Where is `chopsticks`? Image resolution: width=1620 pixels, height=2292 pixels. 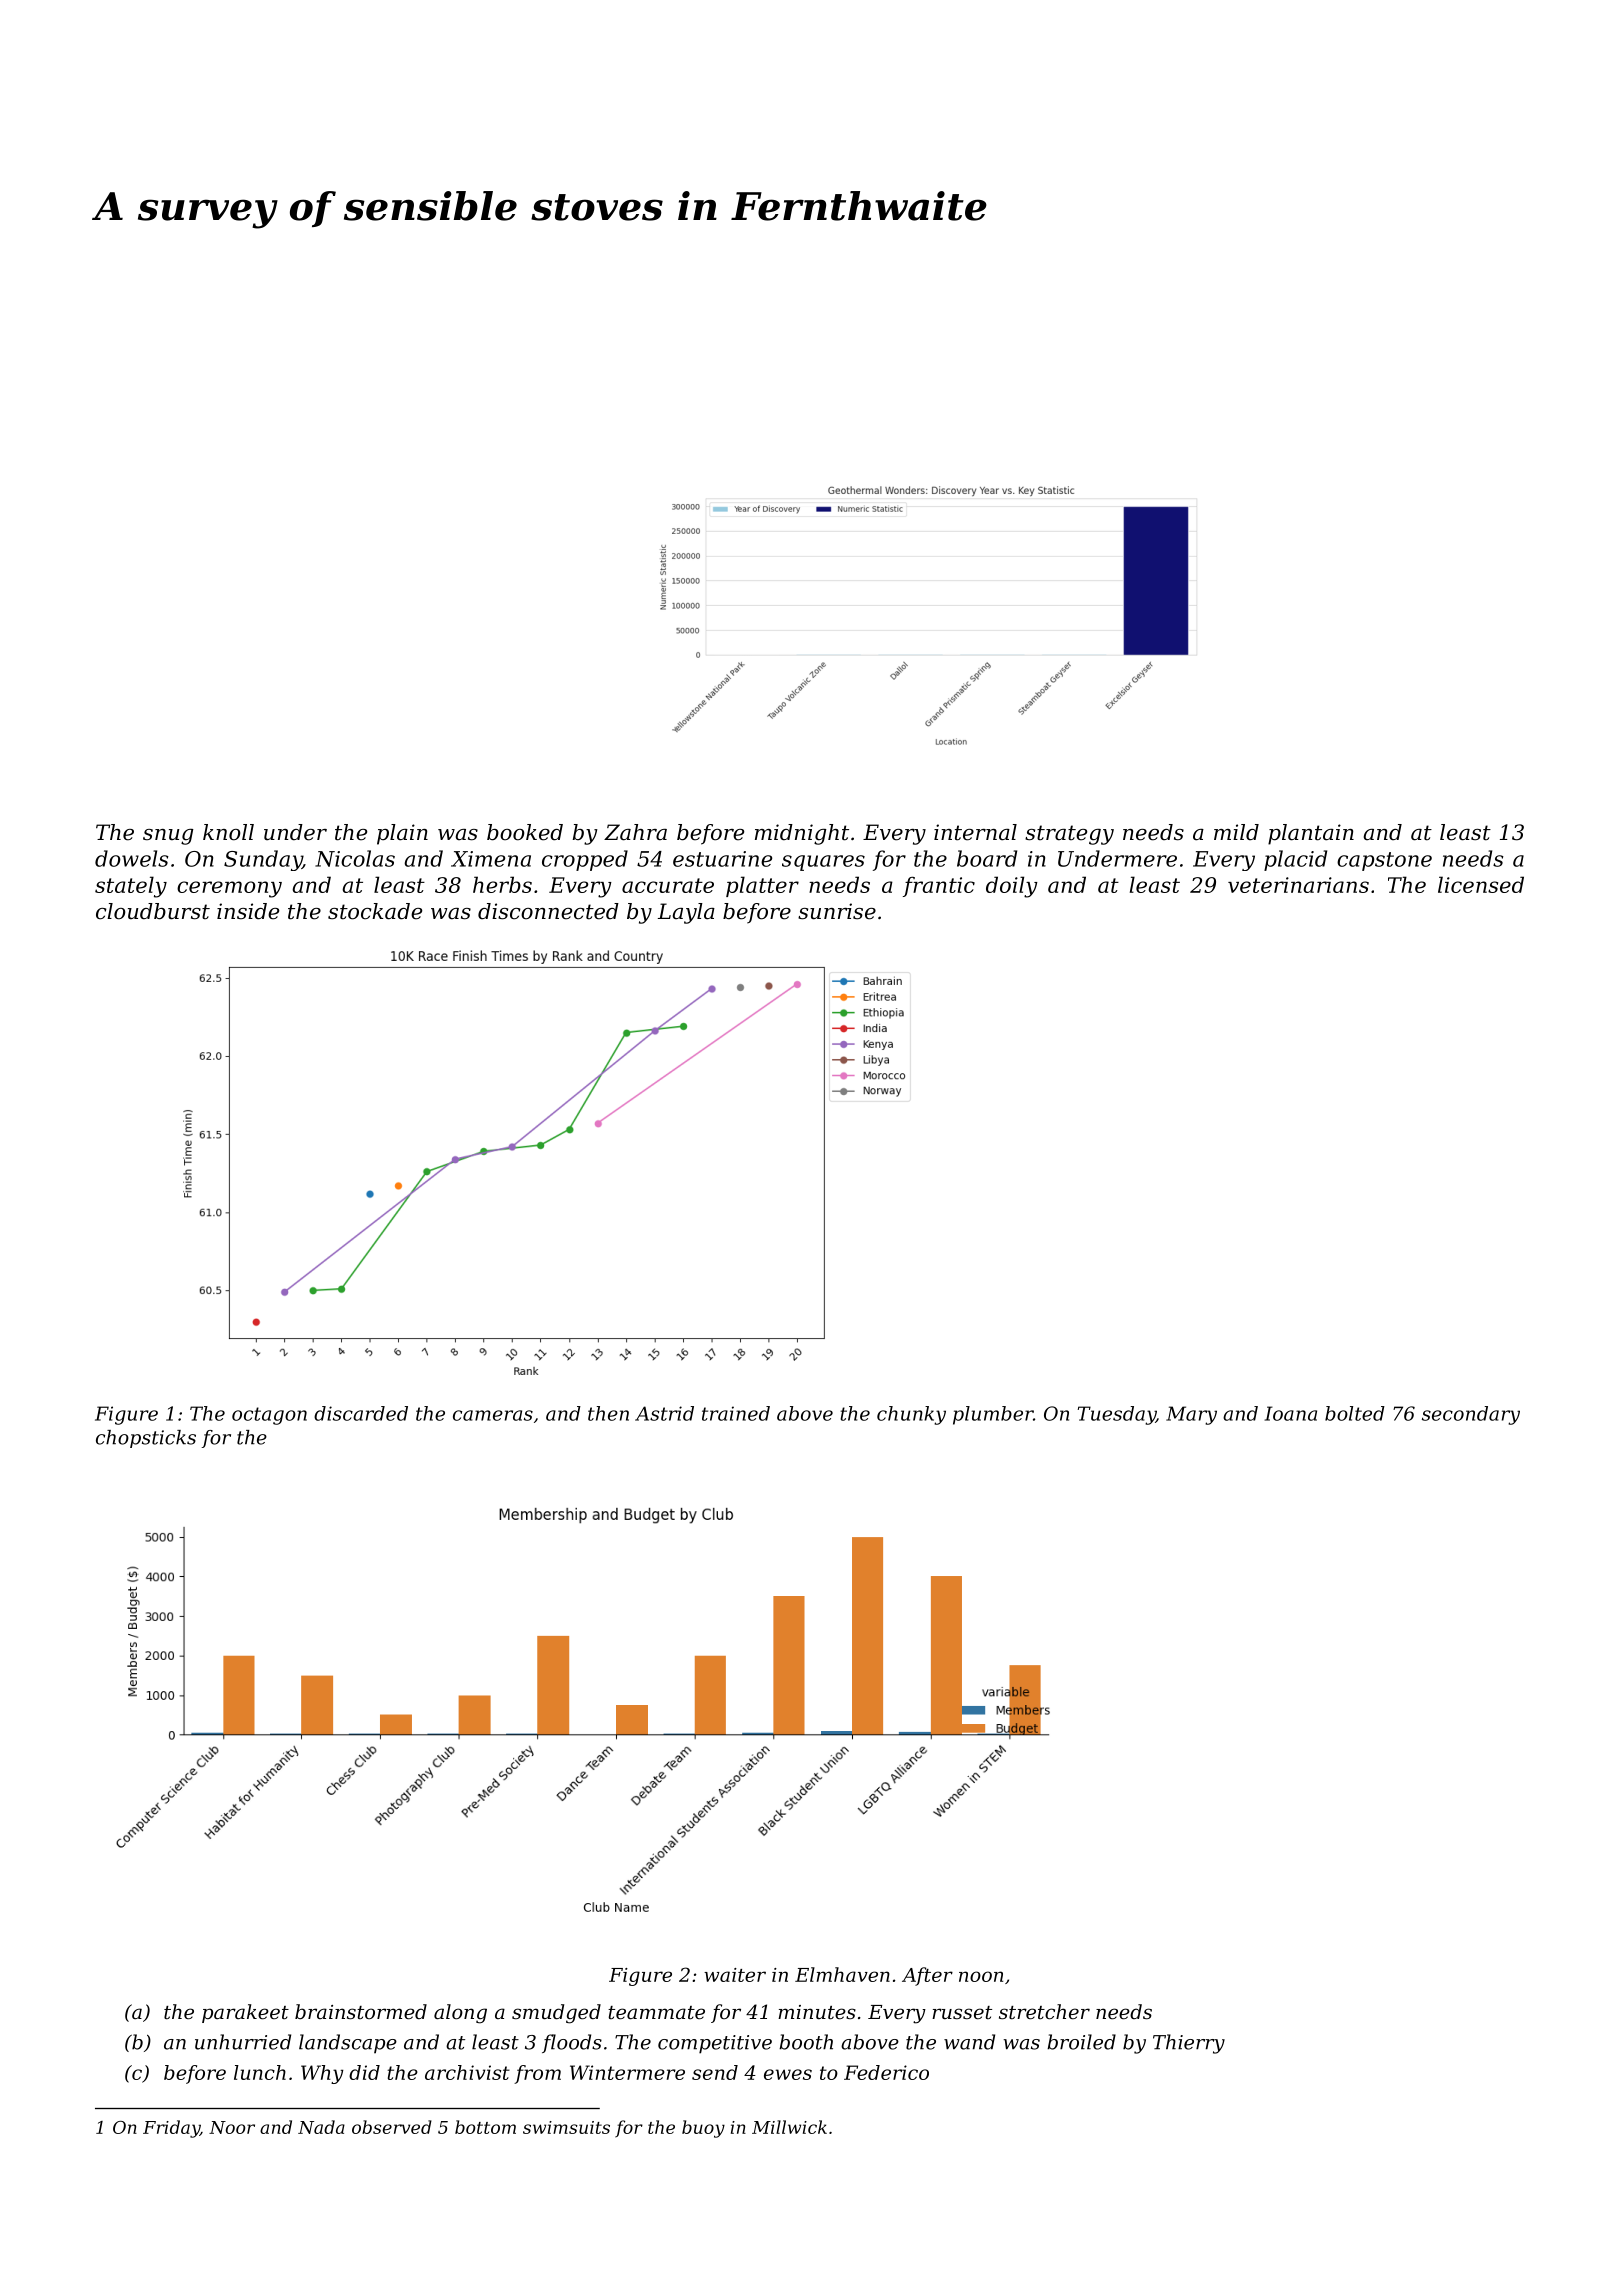
chopsticks is located at coordinates (146, 1439).
